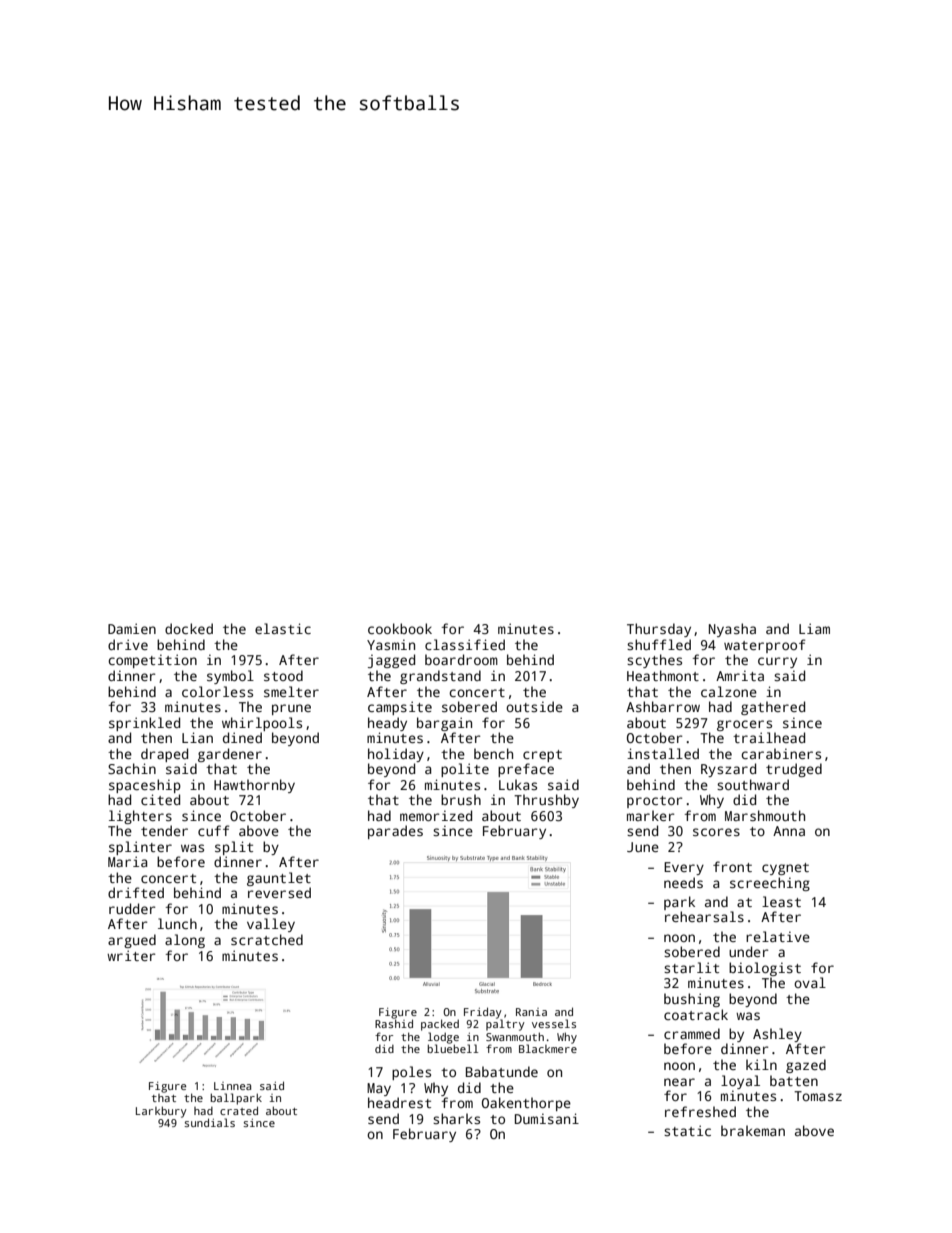  I want to click on memorized, so click(436, 815).
